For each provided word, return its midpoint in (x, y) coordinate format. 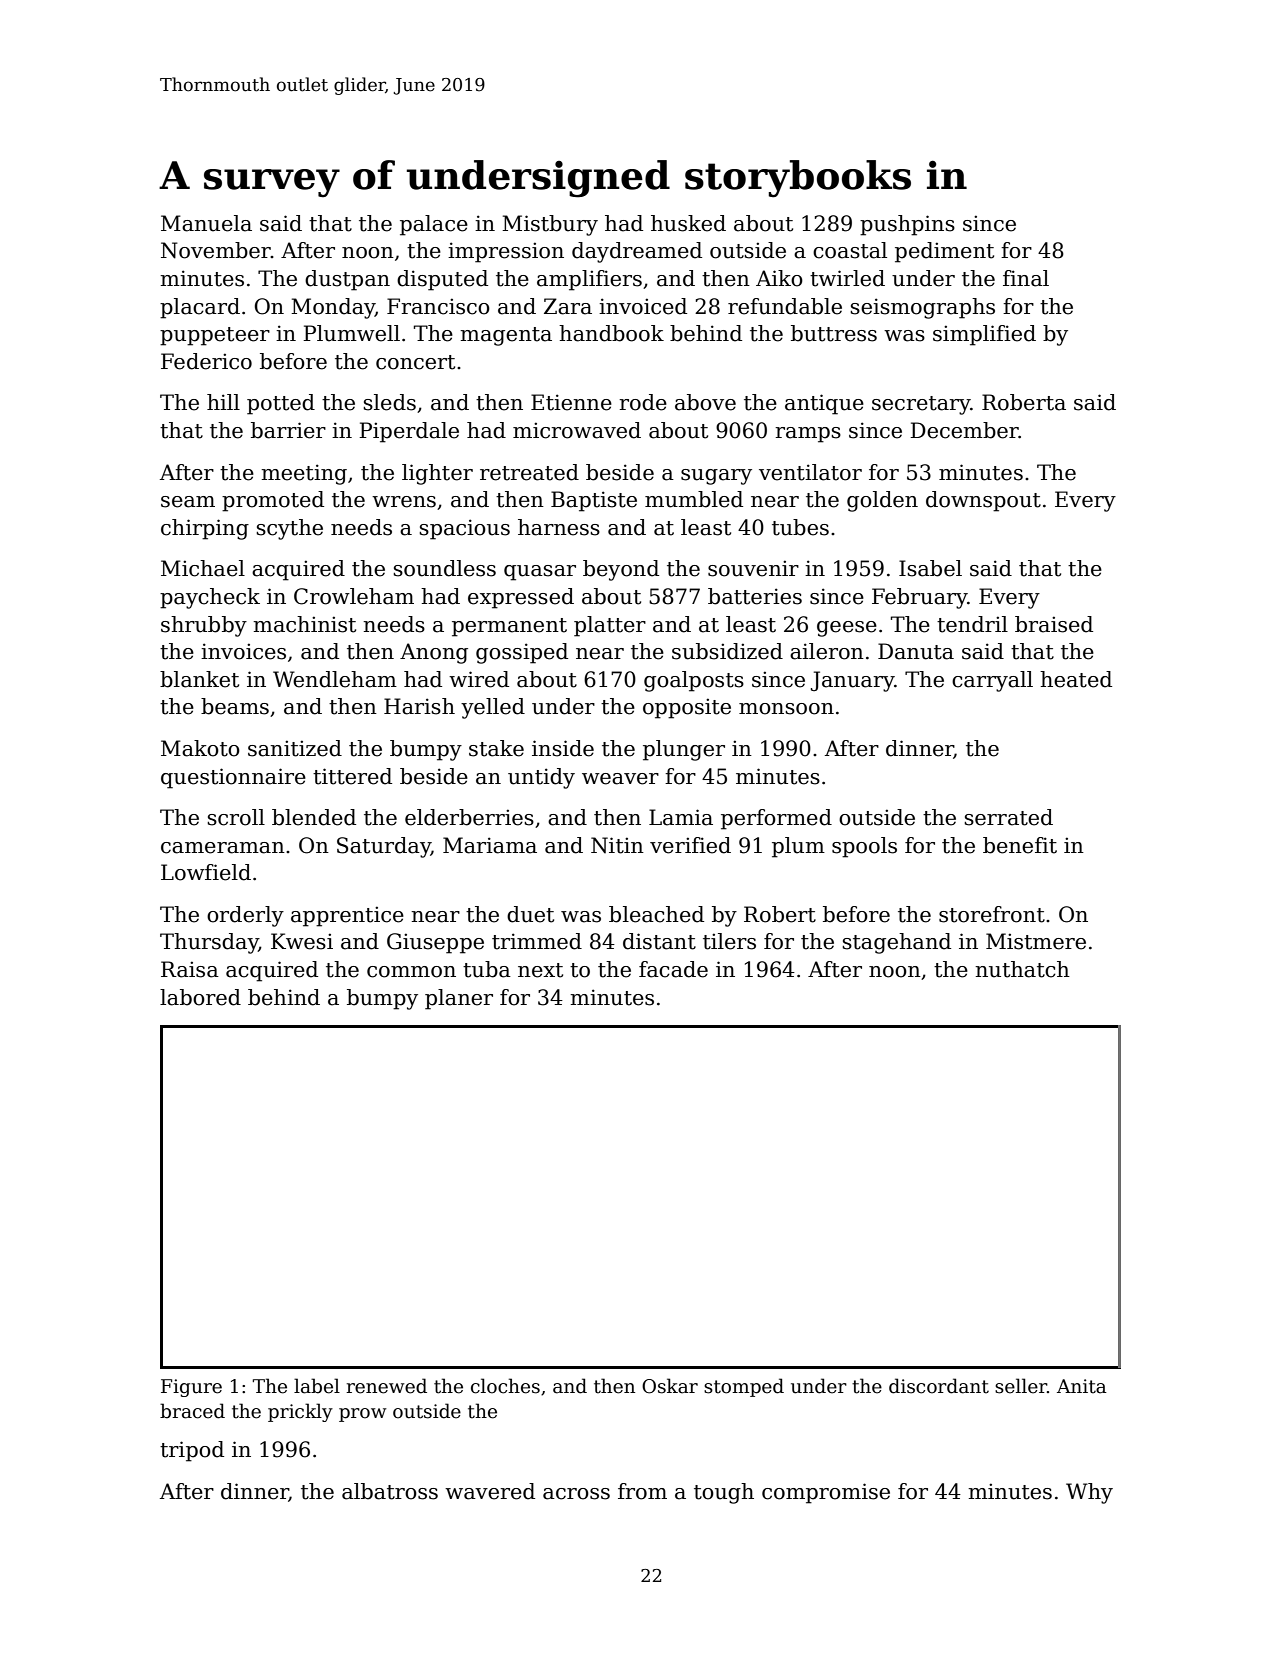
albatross (390, 1491)
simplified (984, 335)
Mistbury (550, 225)
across (576, 1494)
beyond (621, 570)
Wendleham (335, 679)
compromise (826, 1493)
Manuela (206, 223)
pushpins (907, 225)
